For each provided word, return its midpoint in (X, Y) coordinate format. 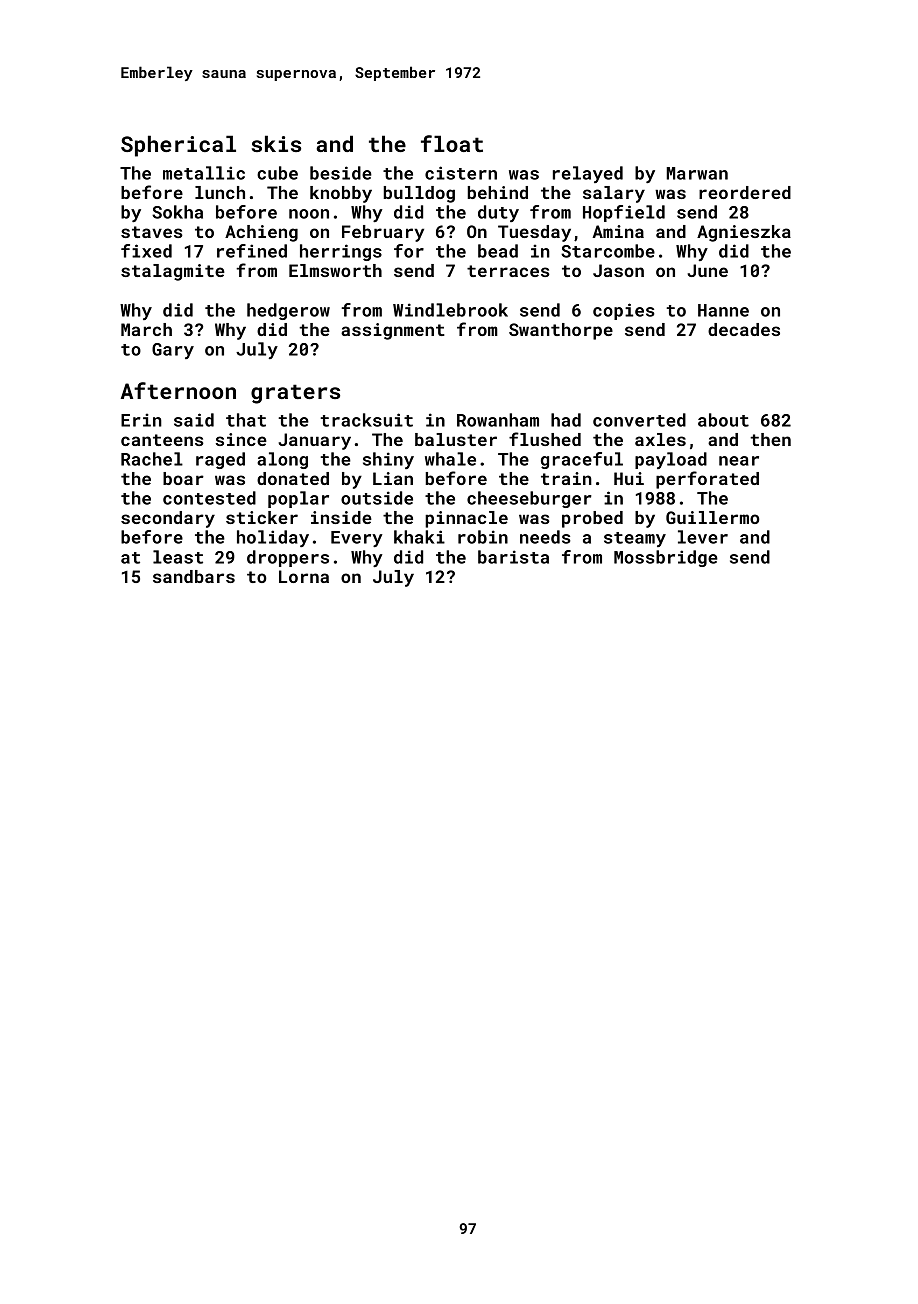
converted (639, 420)
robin (483, 537)
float (452, 143)
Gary (173, 351)
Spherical (178, 146)
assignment (393, 331)
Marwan (697, 173)
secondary (168, 519)
